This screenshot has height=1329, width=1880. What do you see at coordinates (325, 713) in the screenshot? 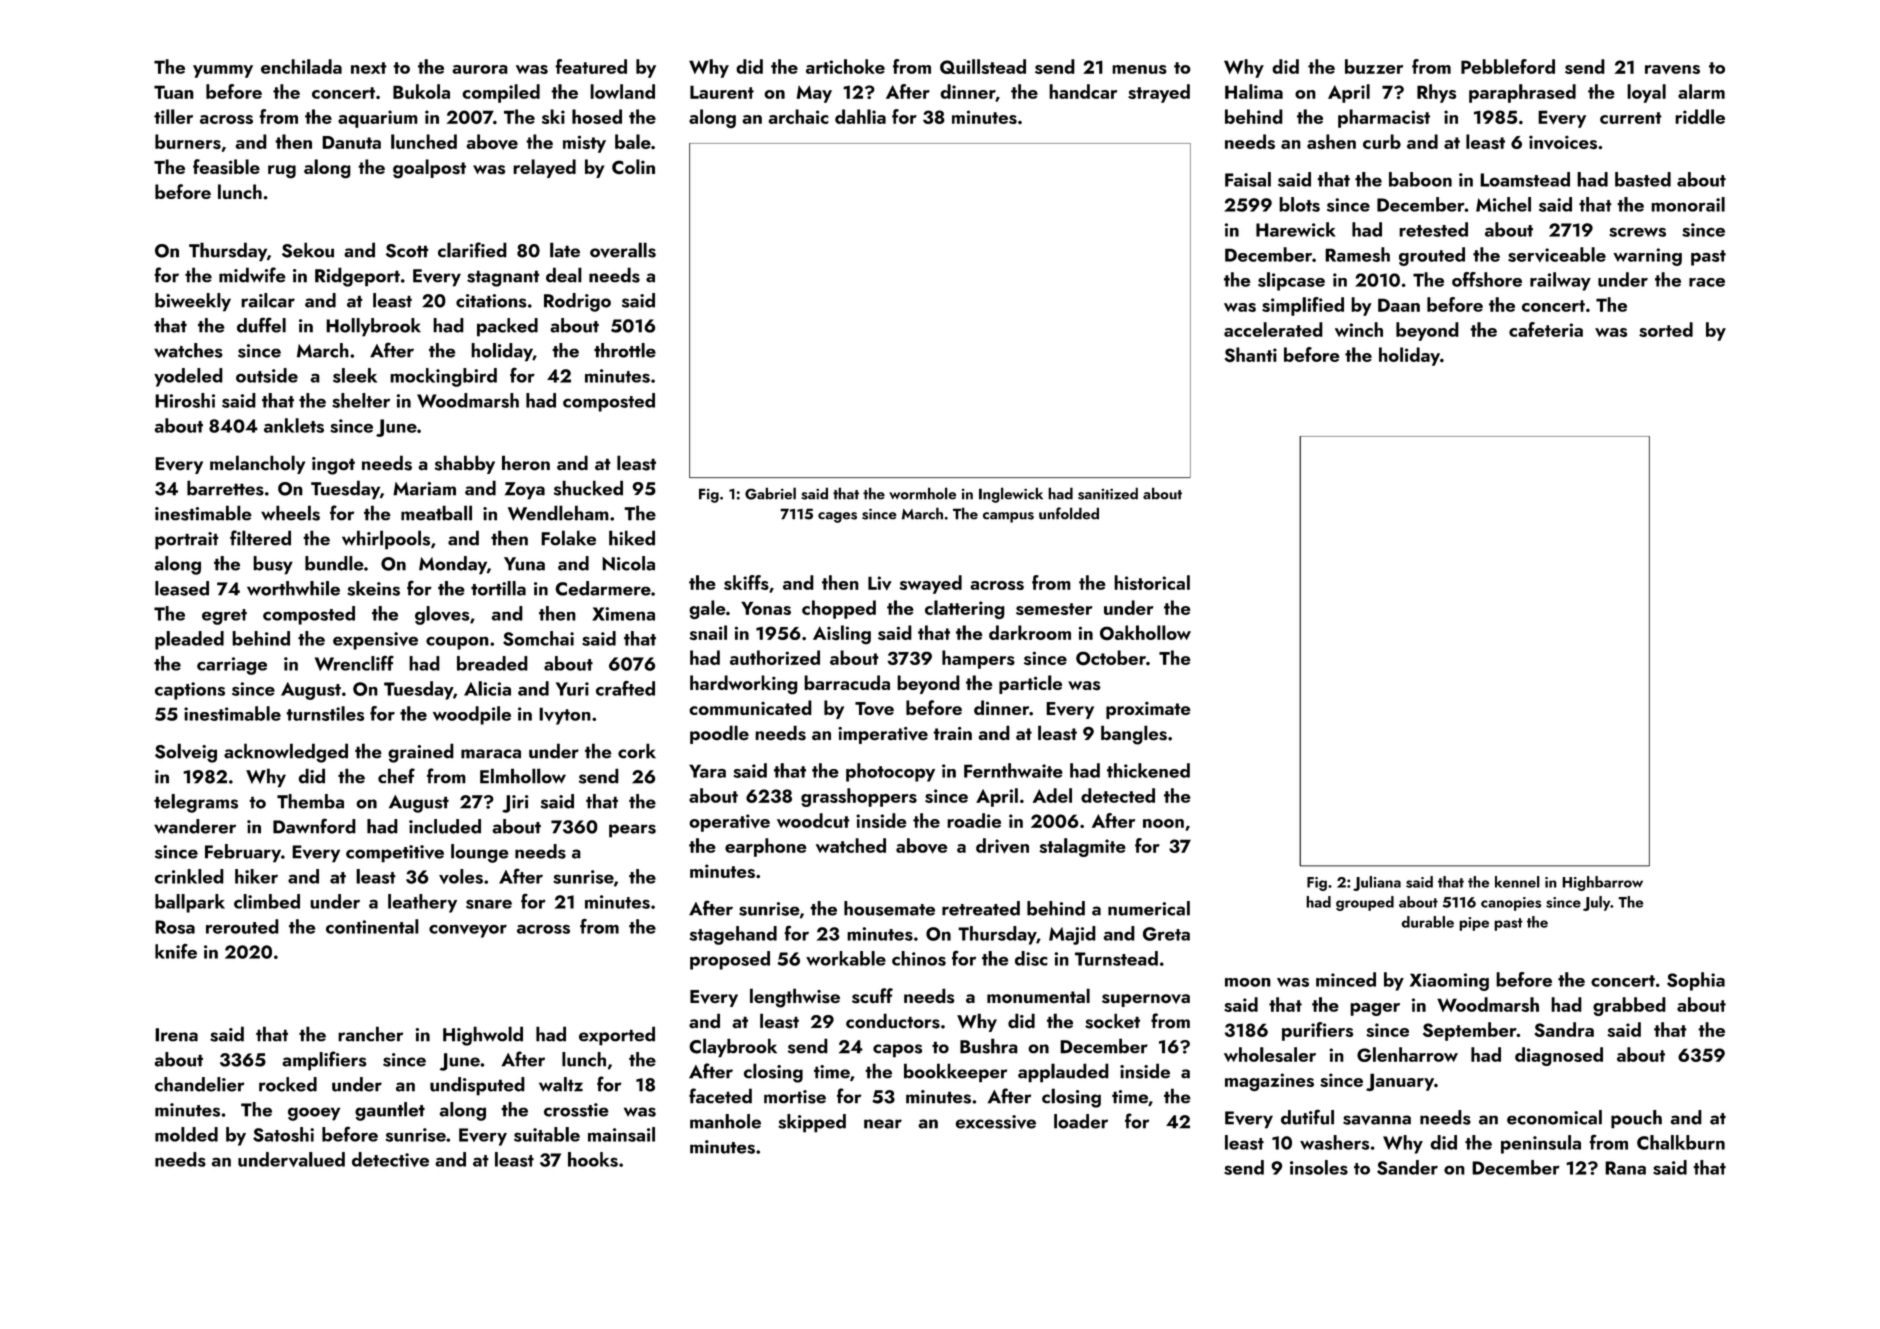
I see `turnstiles` at bounding box center [325, 713].
